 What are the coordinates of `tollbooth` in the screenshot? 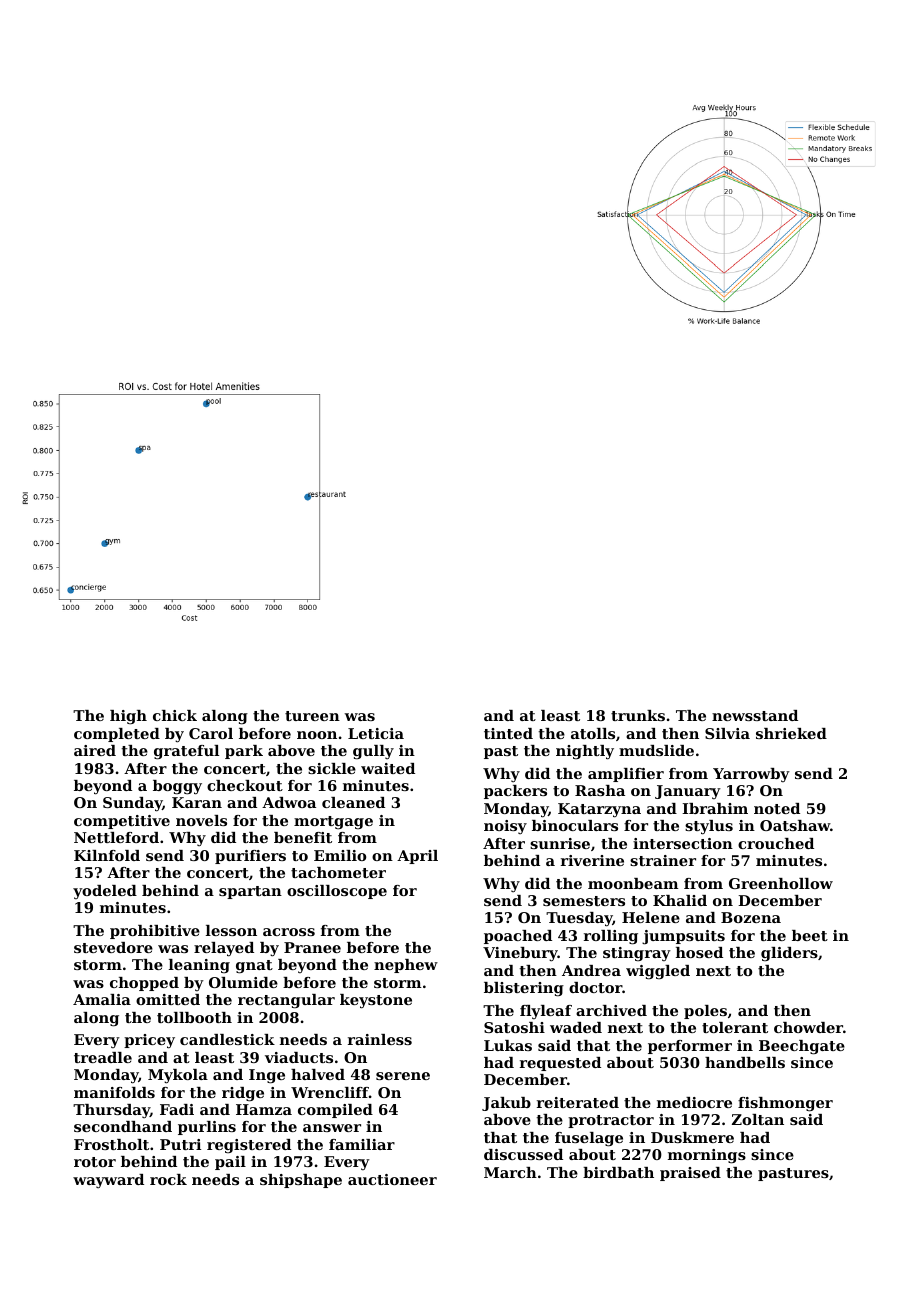 It's located at (194, 1017).
